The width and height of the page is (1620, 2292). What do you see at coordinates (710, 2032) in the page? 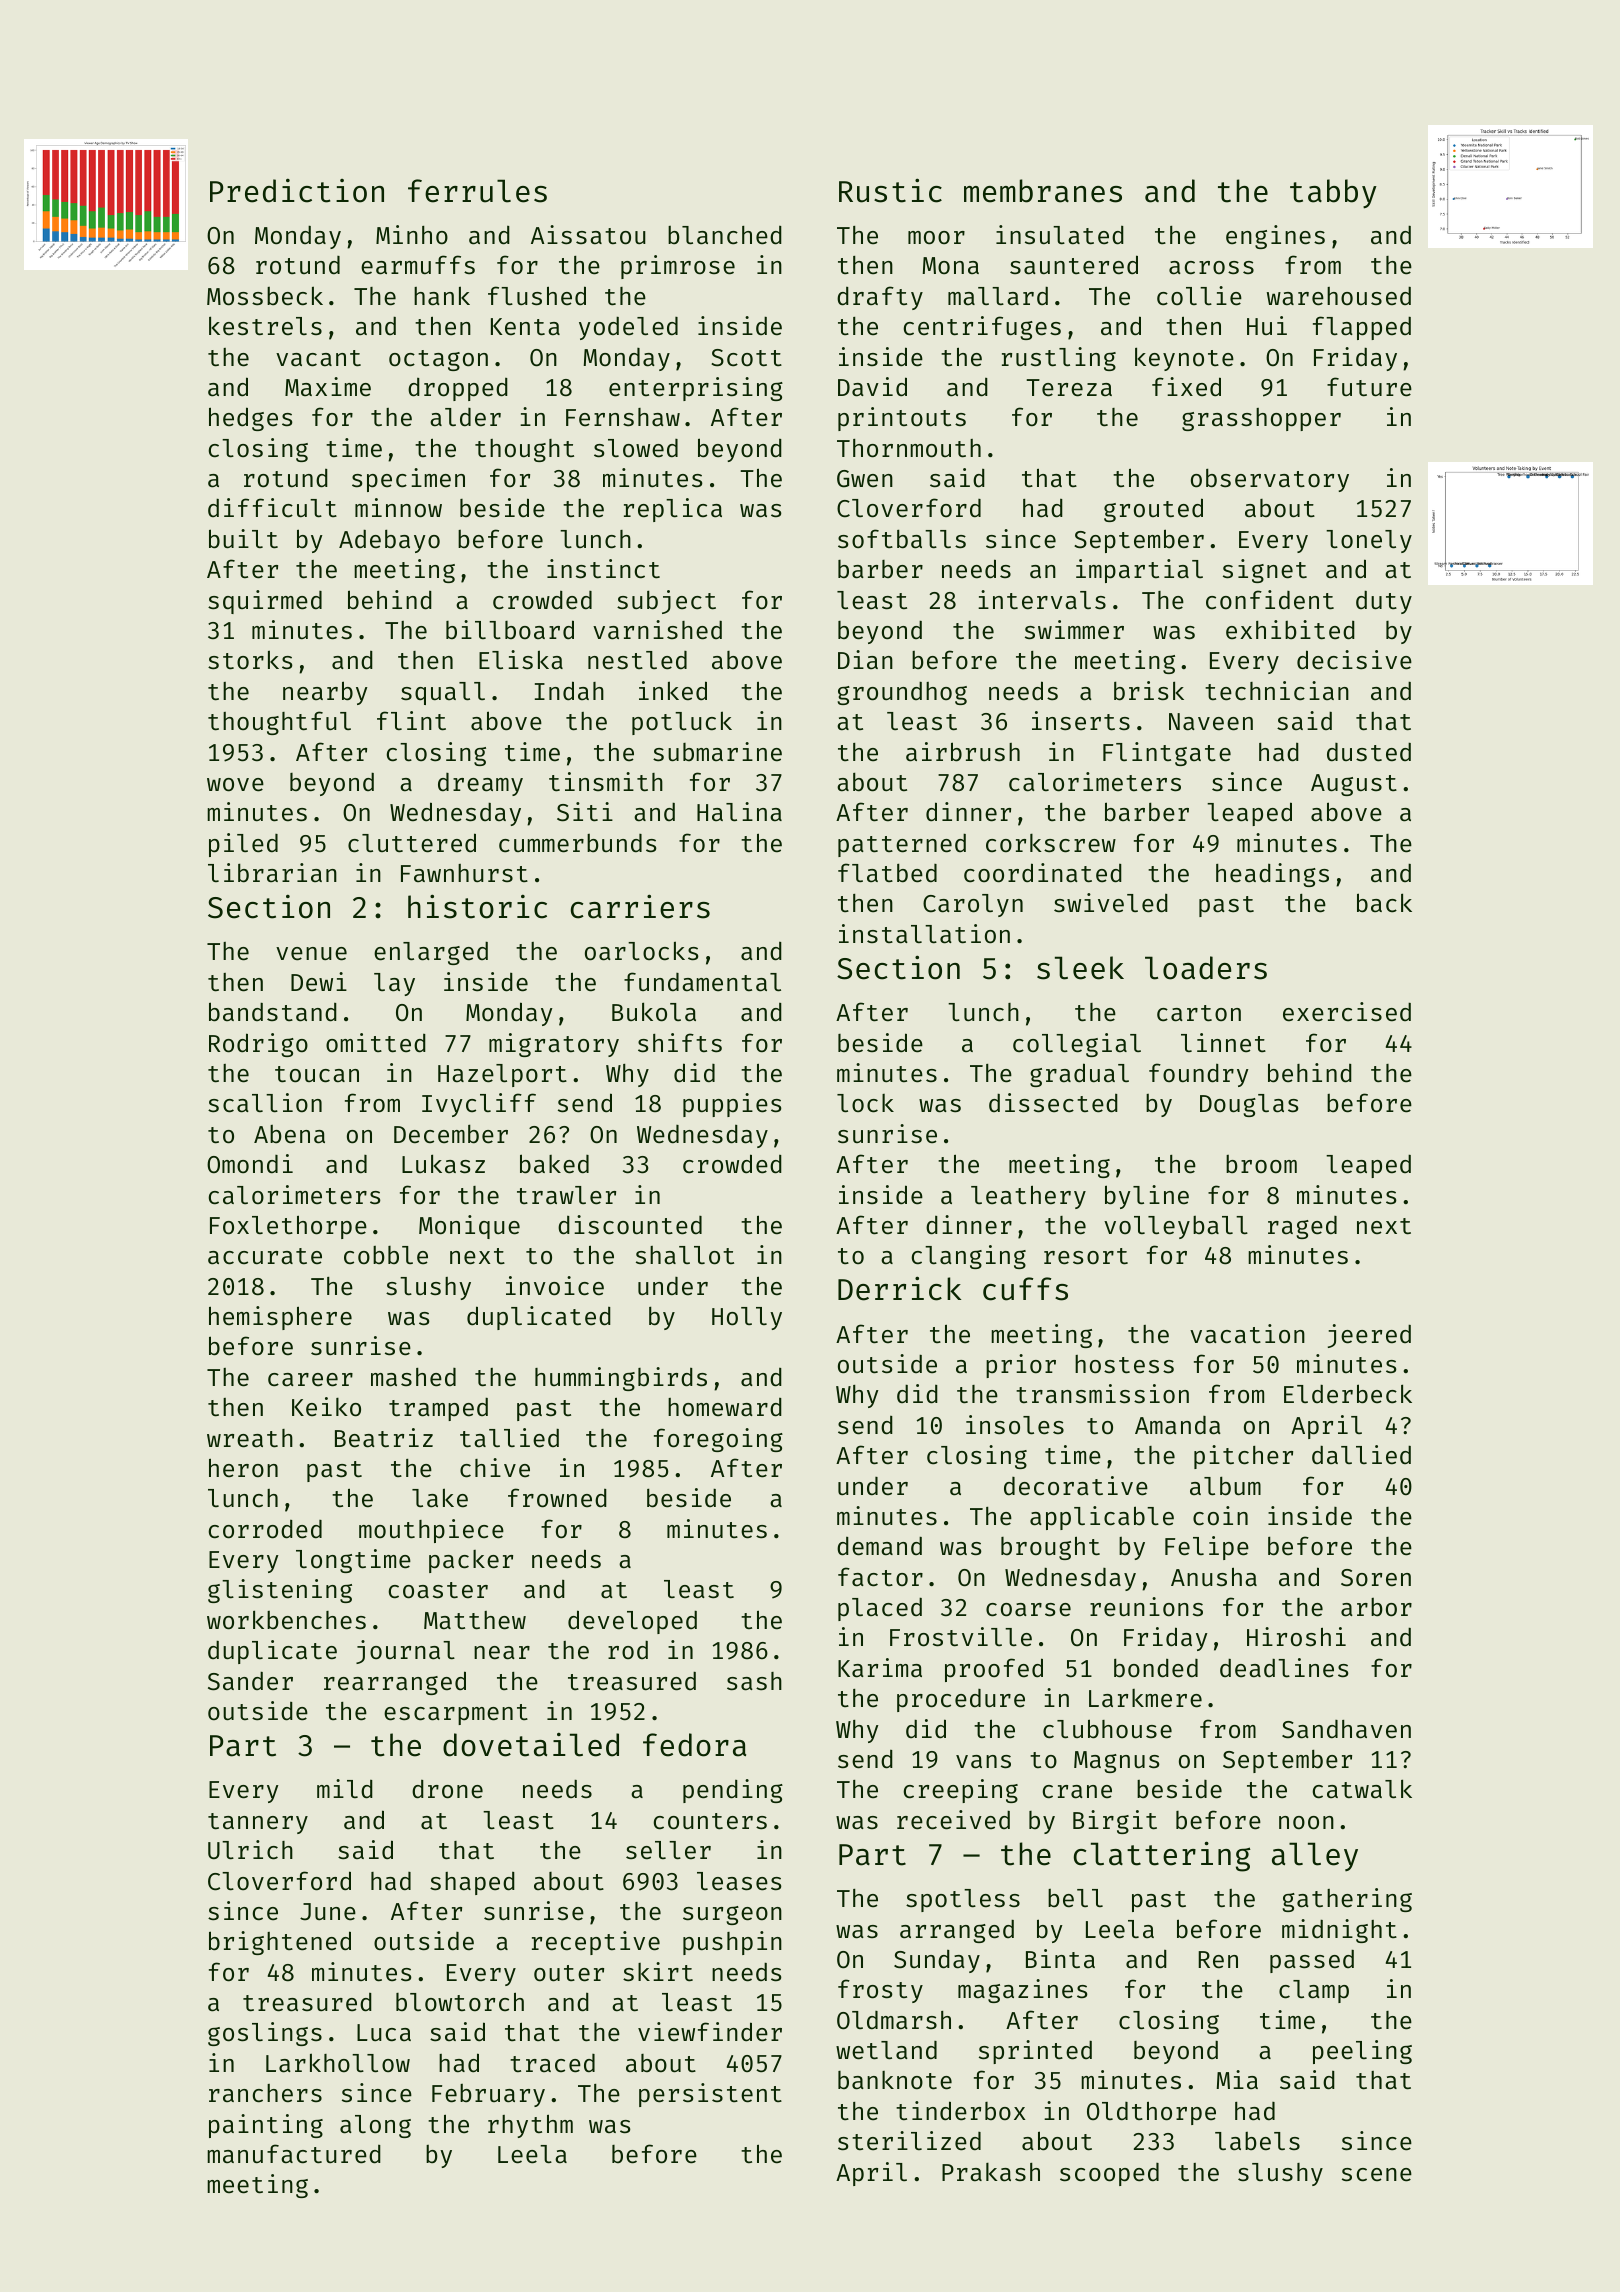
I see `viewfinder` at bounding box center [710, 2032].
